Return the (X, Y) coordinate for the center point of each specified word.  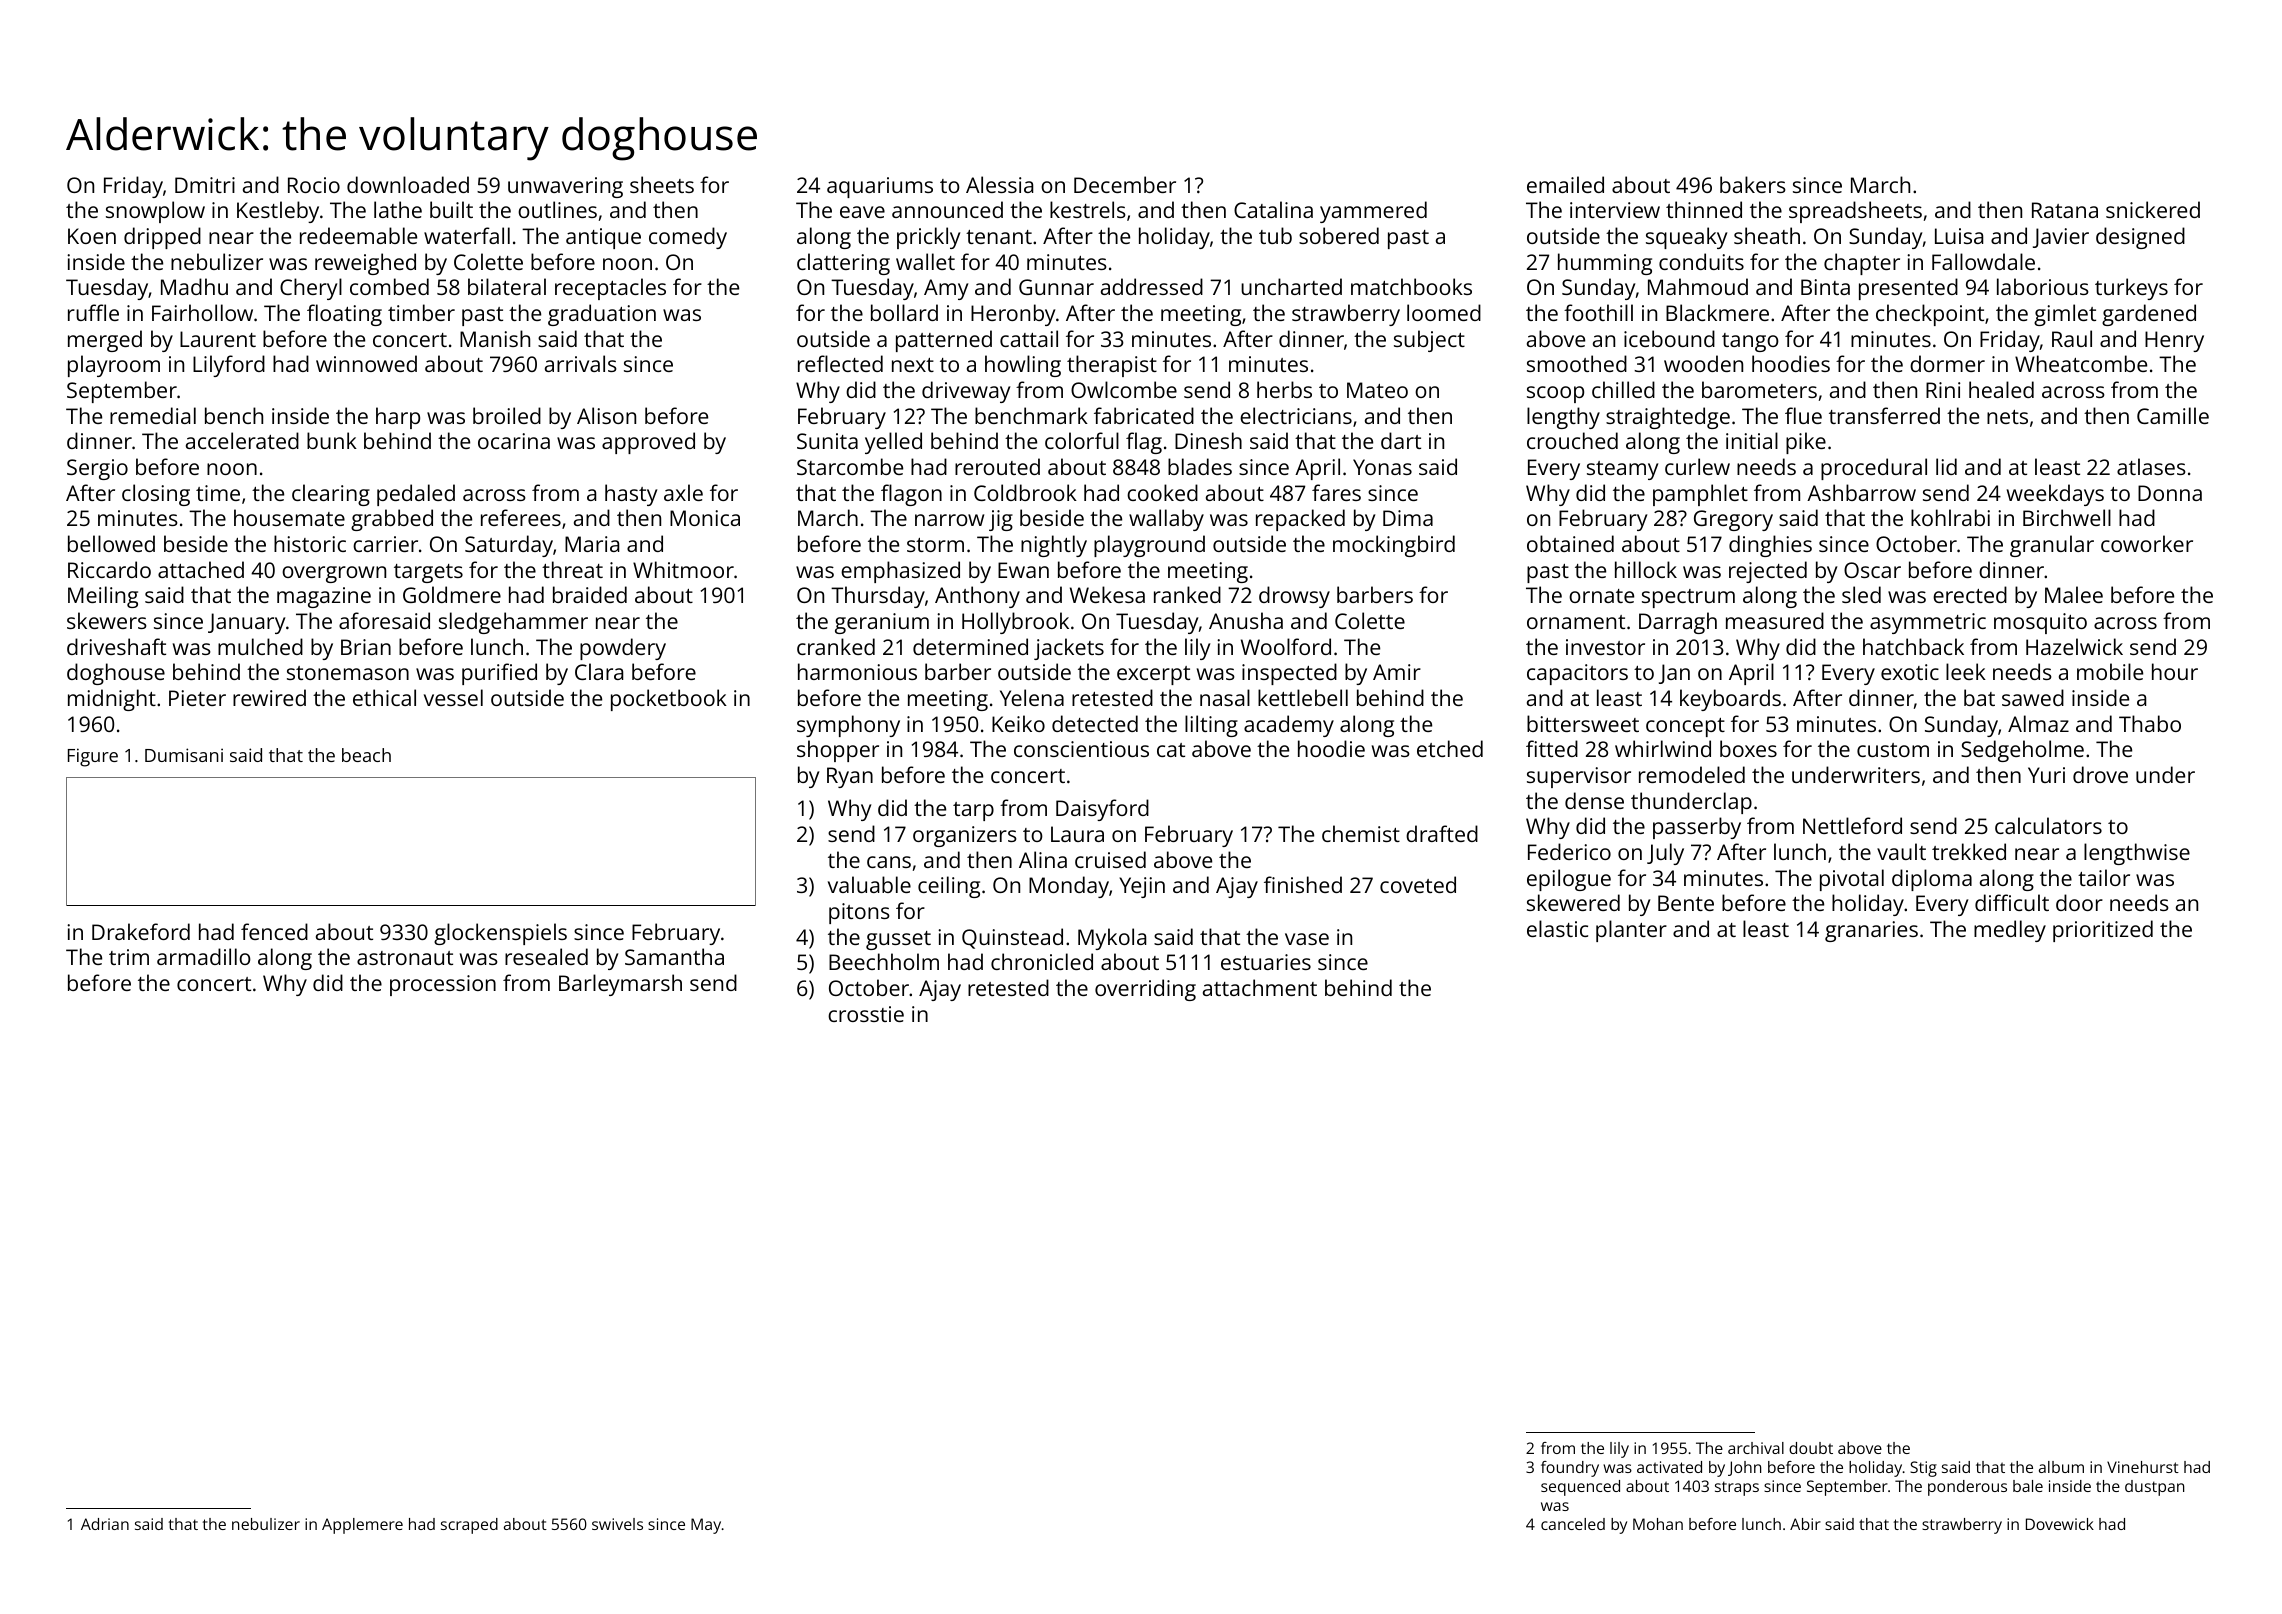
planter (1631, 931)
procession (443, 985)
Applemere (362, 1526)
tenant (999, 237)
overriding (1145, 990)
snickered (2153, 209)
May (706, 1526)
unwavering (565, 187)
